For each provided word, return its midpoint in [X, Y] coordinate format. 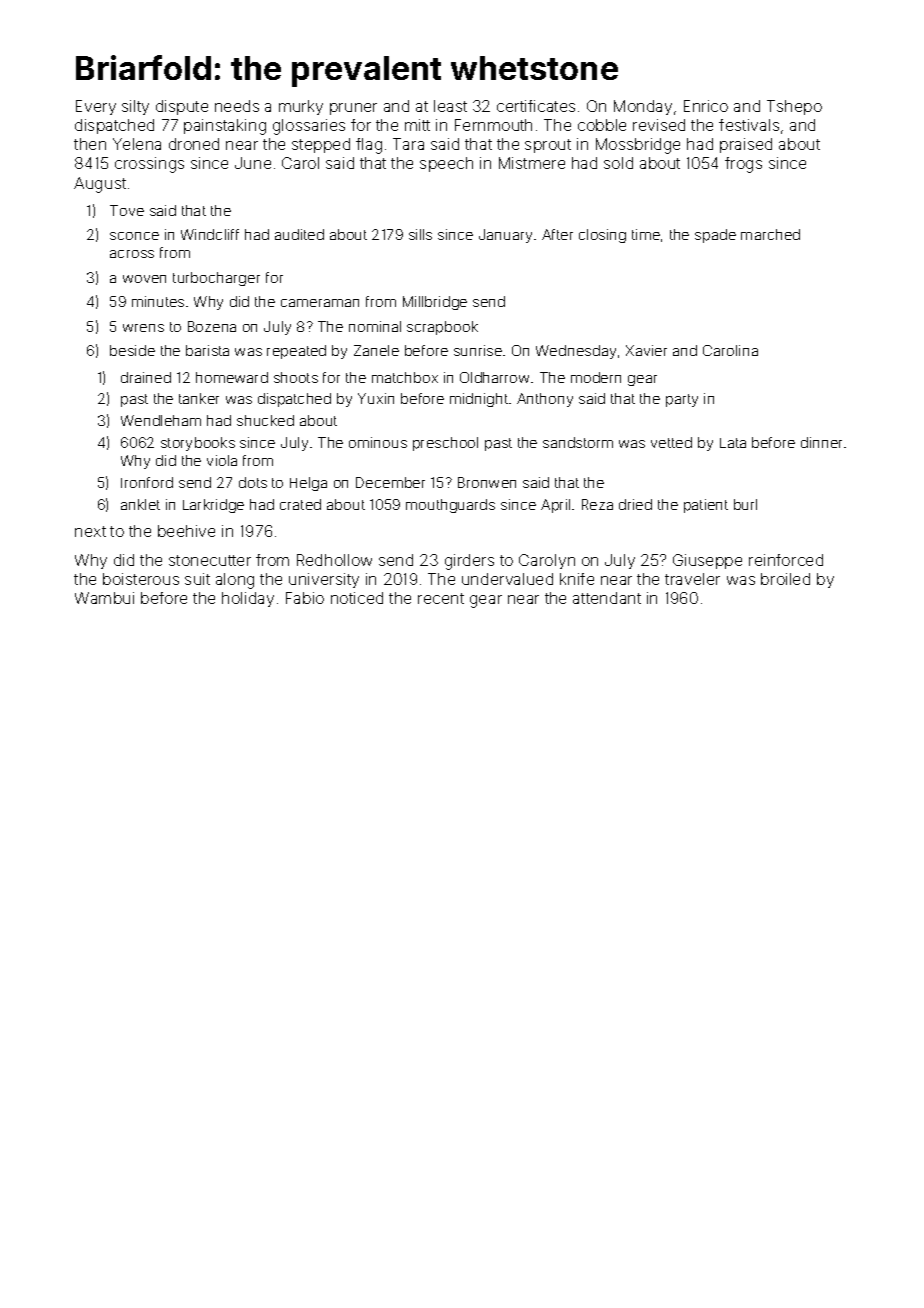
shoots [296, 377]
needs [237, 106]
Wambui [104, 598]
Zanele [376, 350]
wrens [143, 328]
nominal [375, 326]
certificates [536, 106]
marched [770, 234]
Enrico [706, 106]
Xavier [646, 350]
